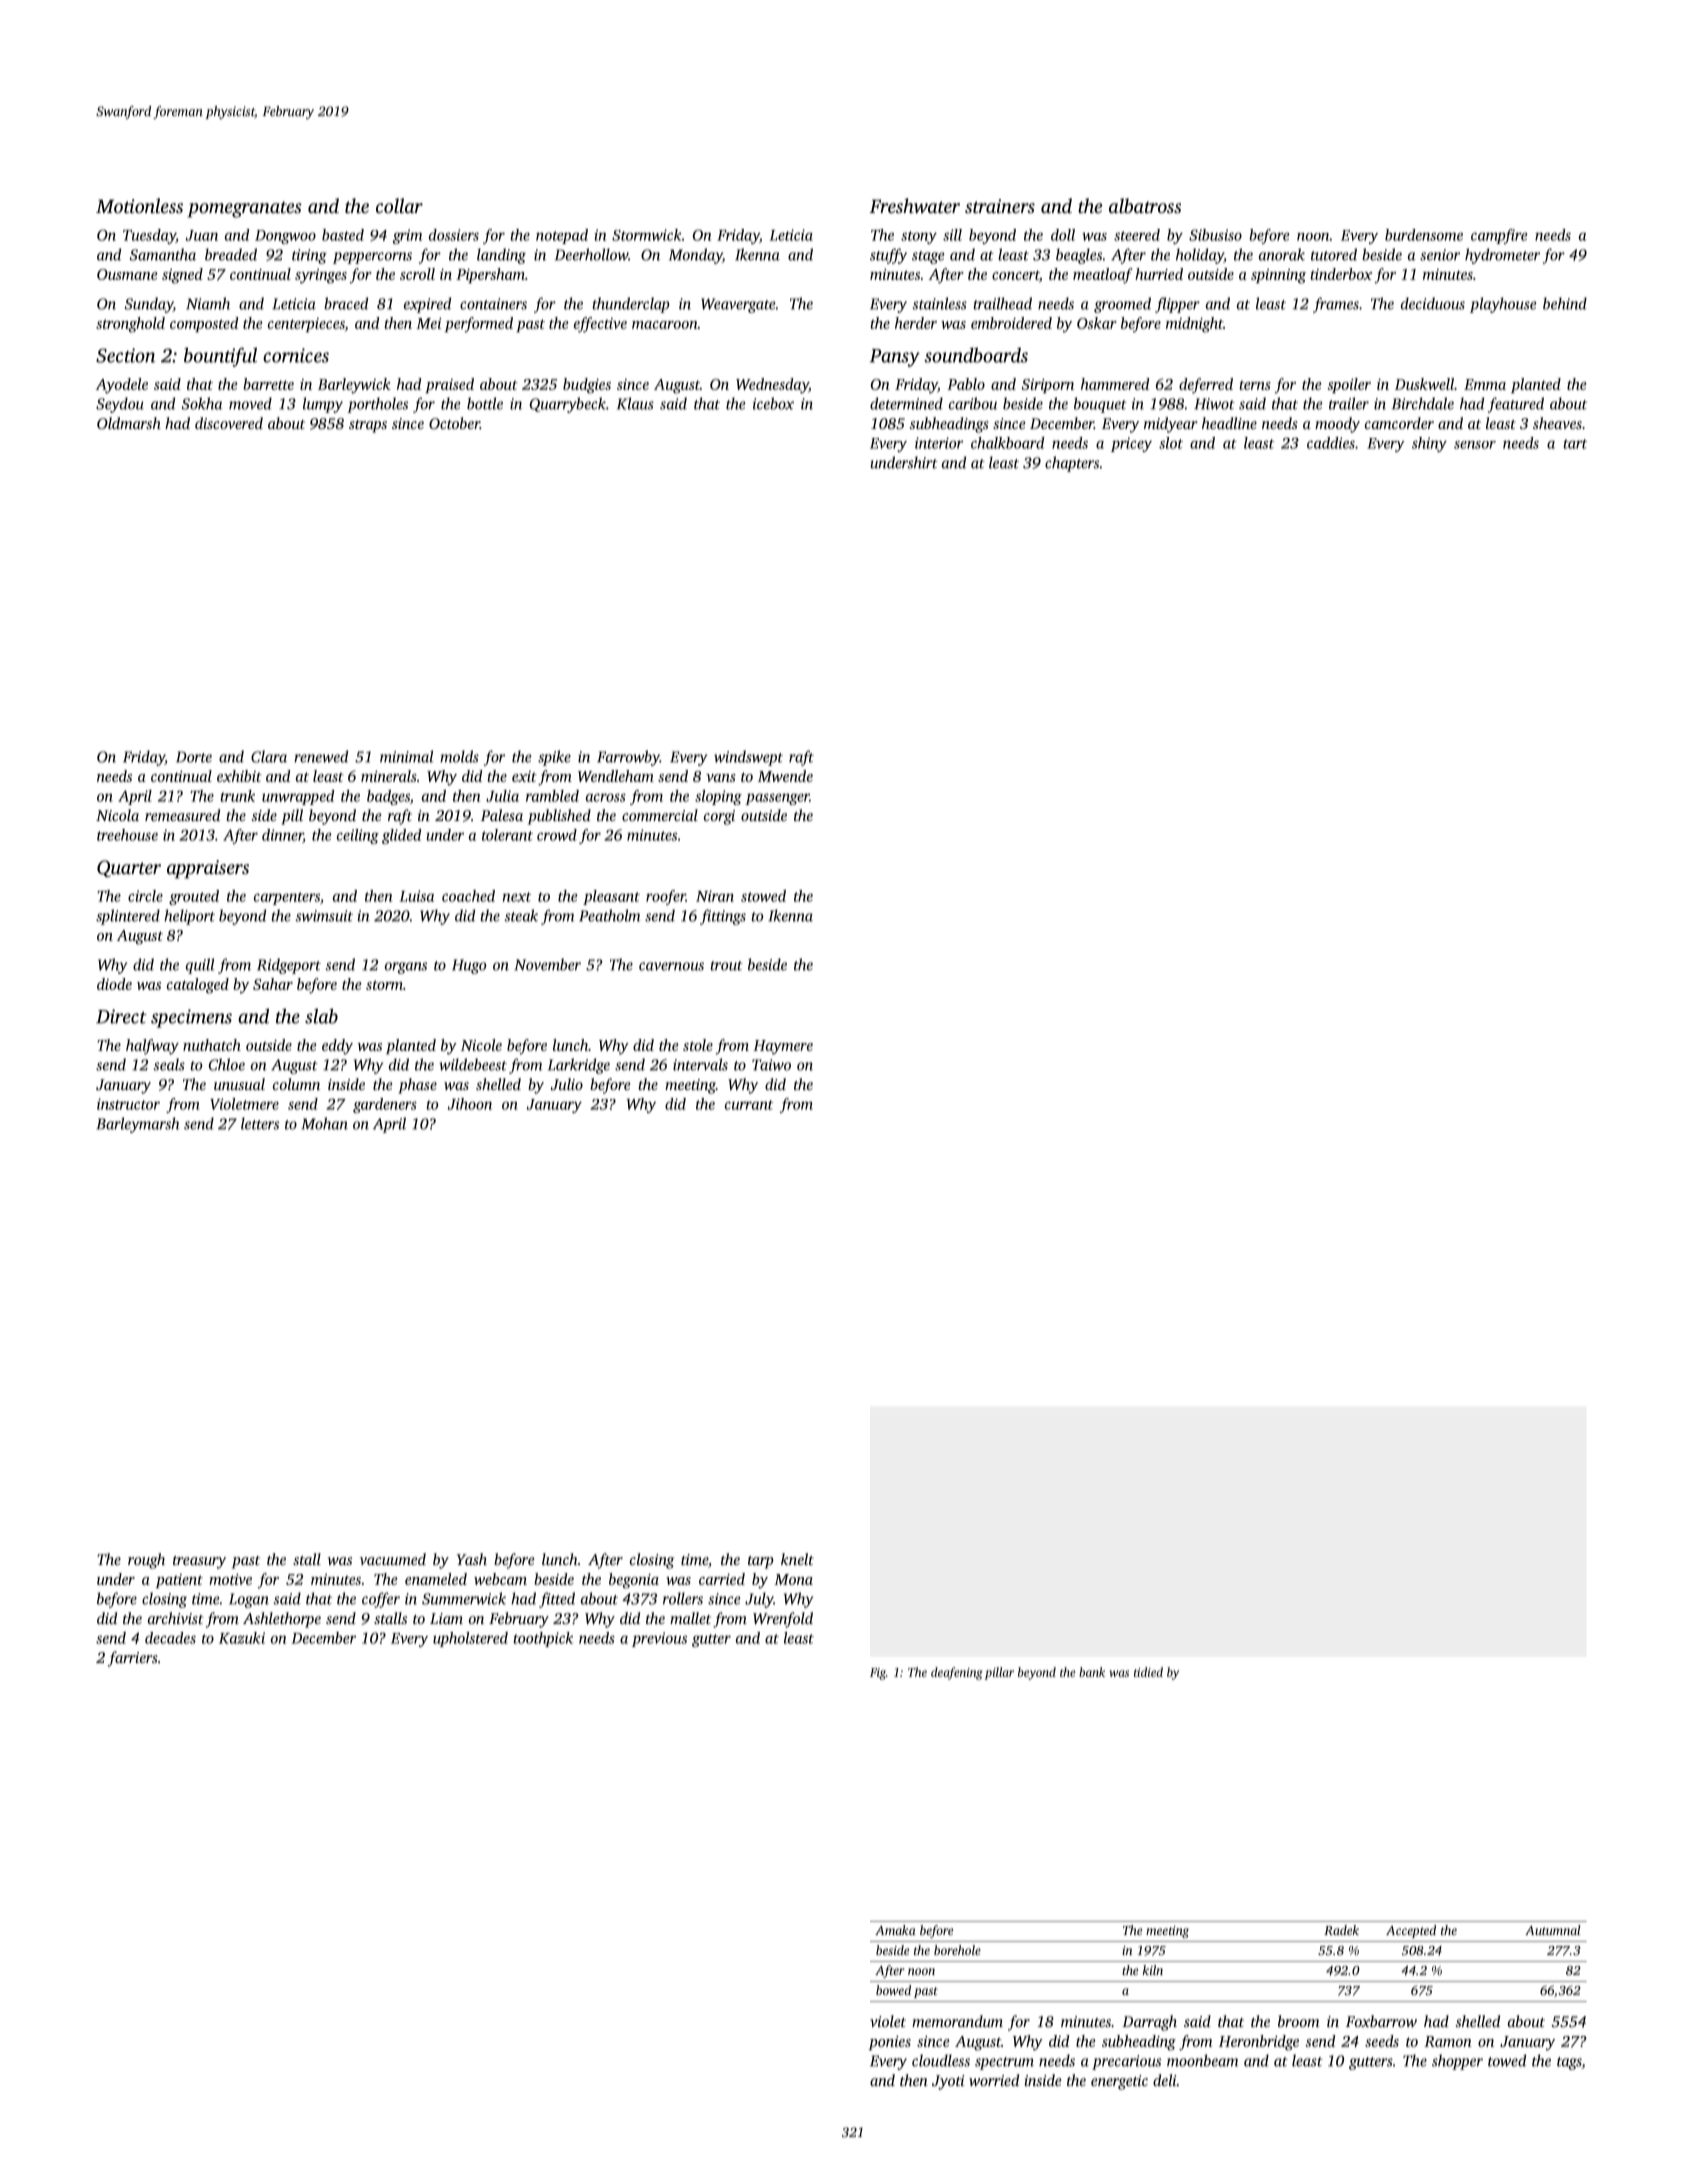 The image size is (1683, 2178). What do you see at coordinates (1000, 206) in the document?
I see `strainers` at bounding box center [1000, 206].
